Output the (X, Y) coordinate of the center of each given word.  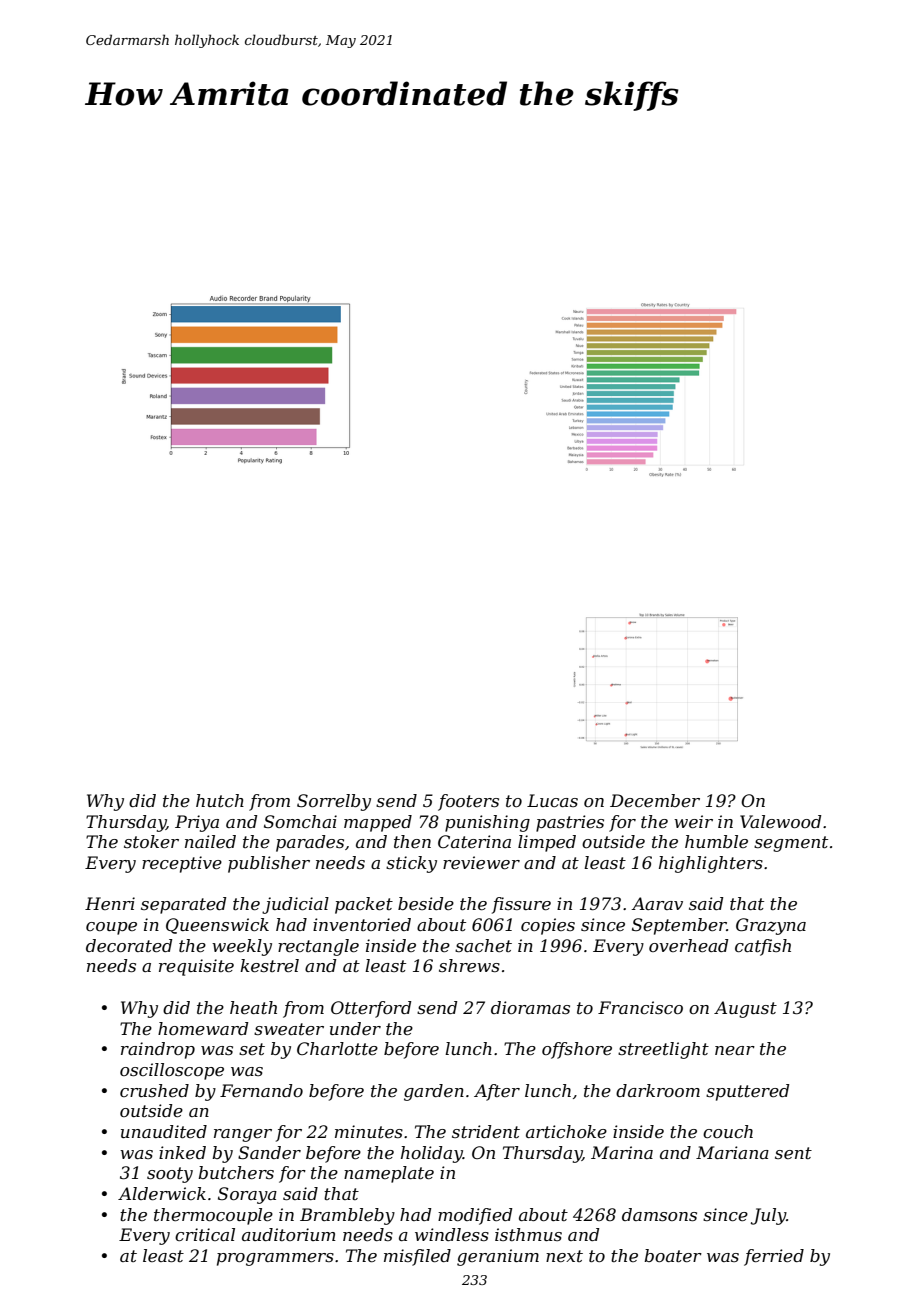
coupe (111, 928)
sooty (170, 1175)
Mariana (732, 1152)
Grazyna (771, 926)
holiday (432, 1154)
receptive (182, 864)
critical (205, 1234)
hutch (220, 800)
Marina (622, 1152)
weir (693, 821)
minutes (369, 1131)
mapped (378, 823)
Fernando (261, 1090)
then (412, 841)
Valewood (780, 821)
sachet (483, 945)
